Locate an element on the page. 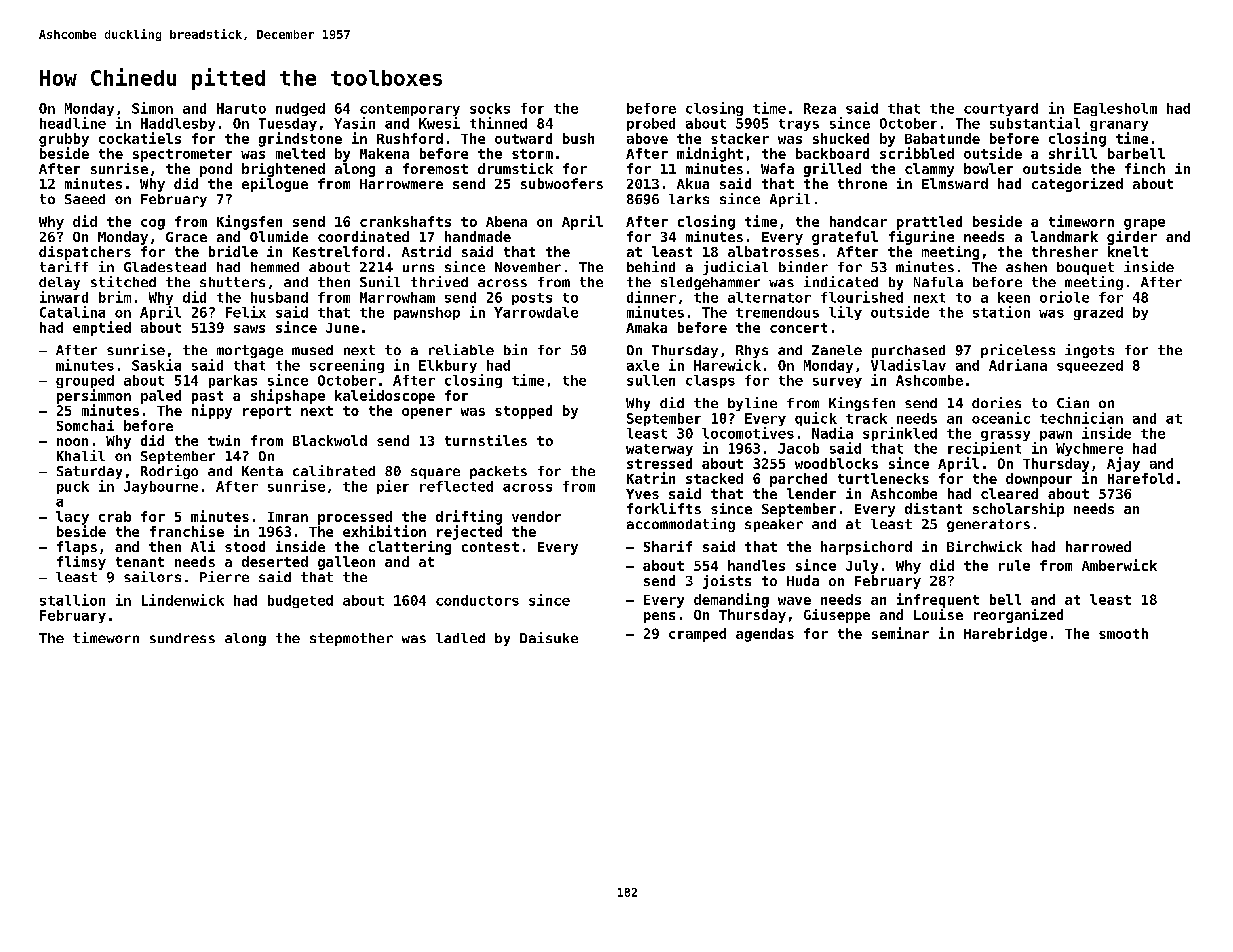 The image size is (1233, 952). sundress is located at coordinates (182, 638).
